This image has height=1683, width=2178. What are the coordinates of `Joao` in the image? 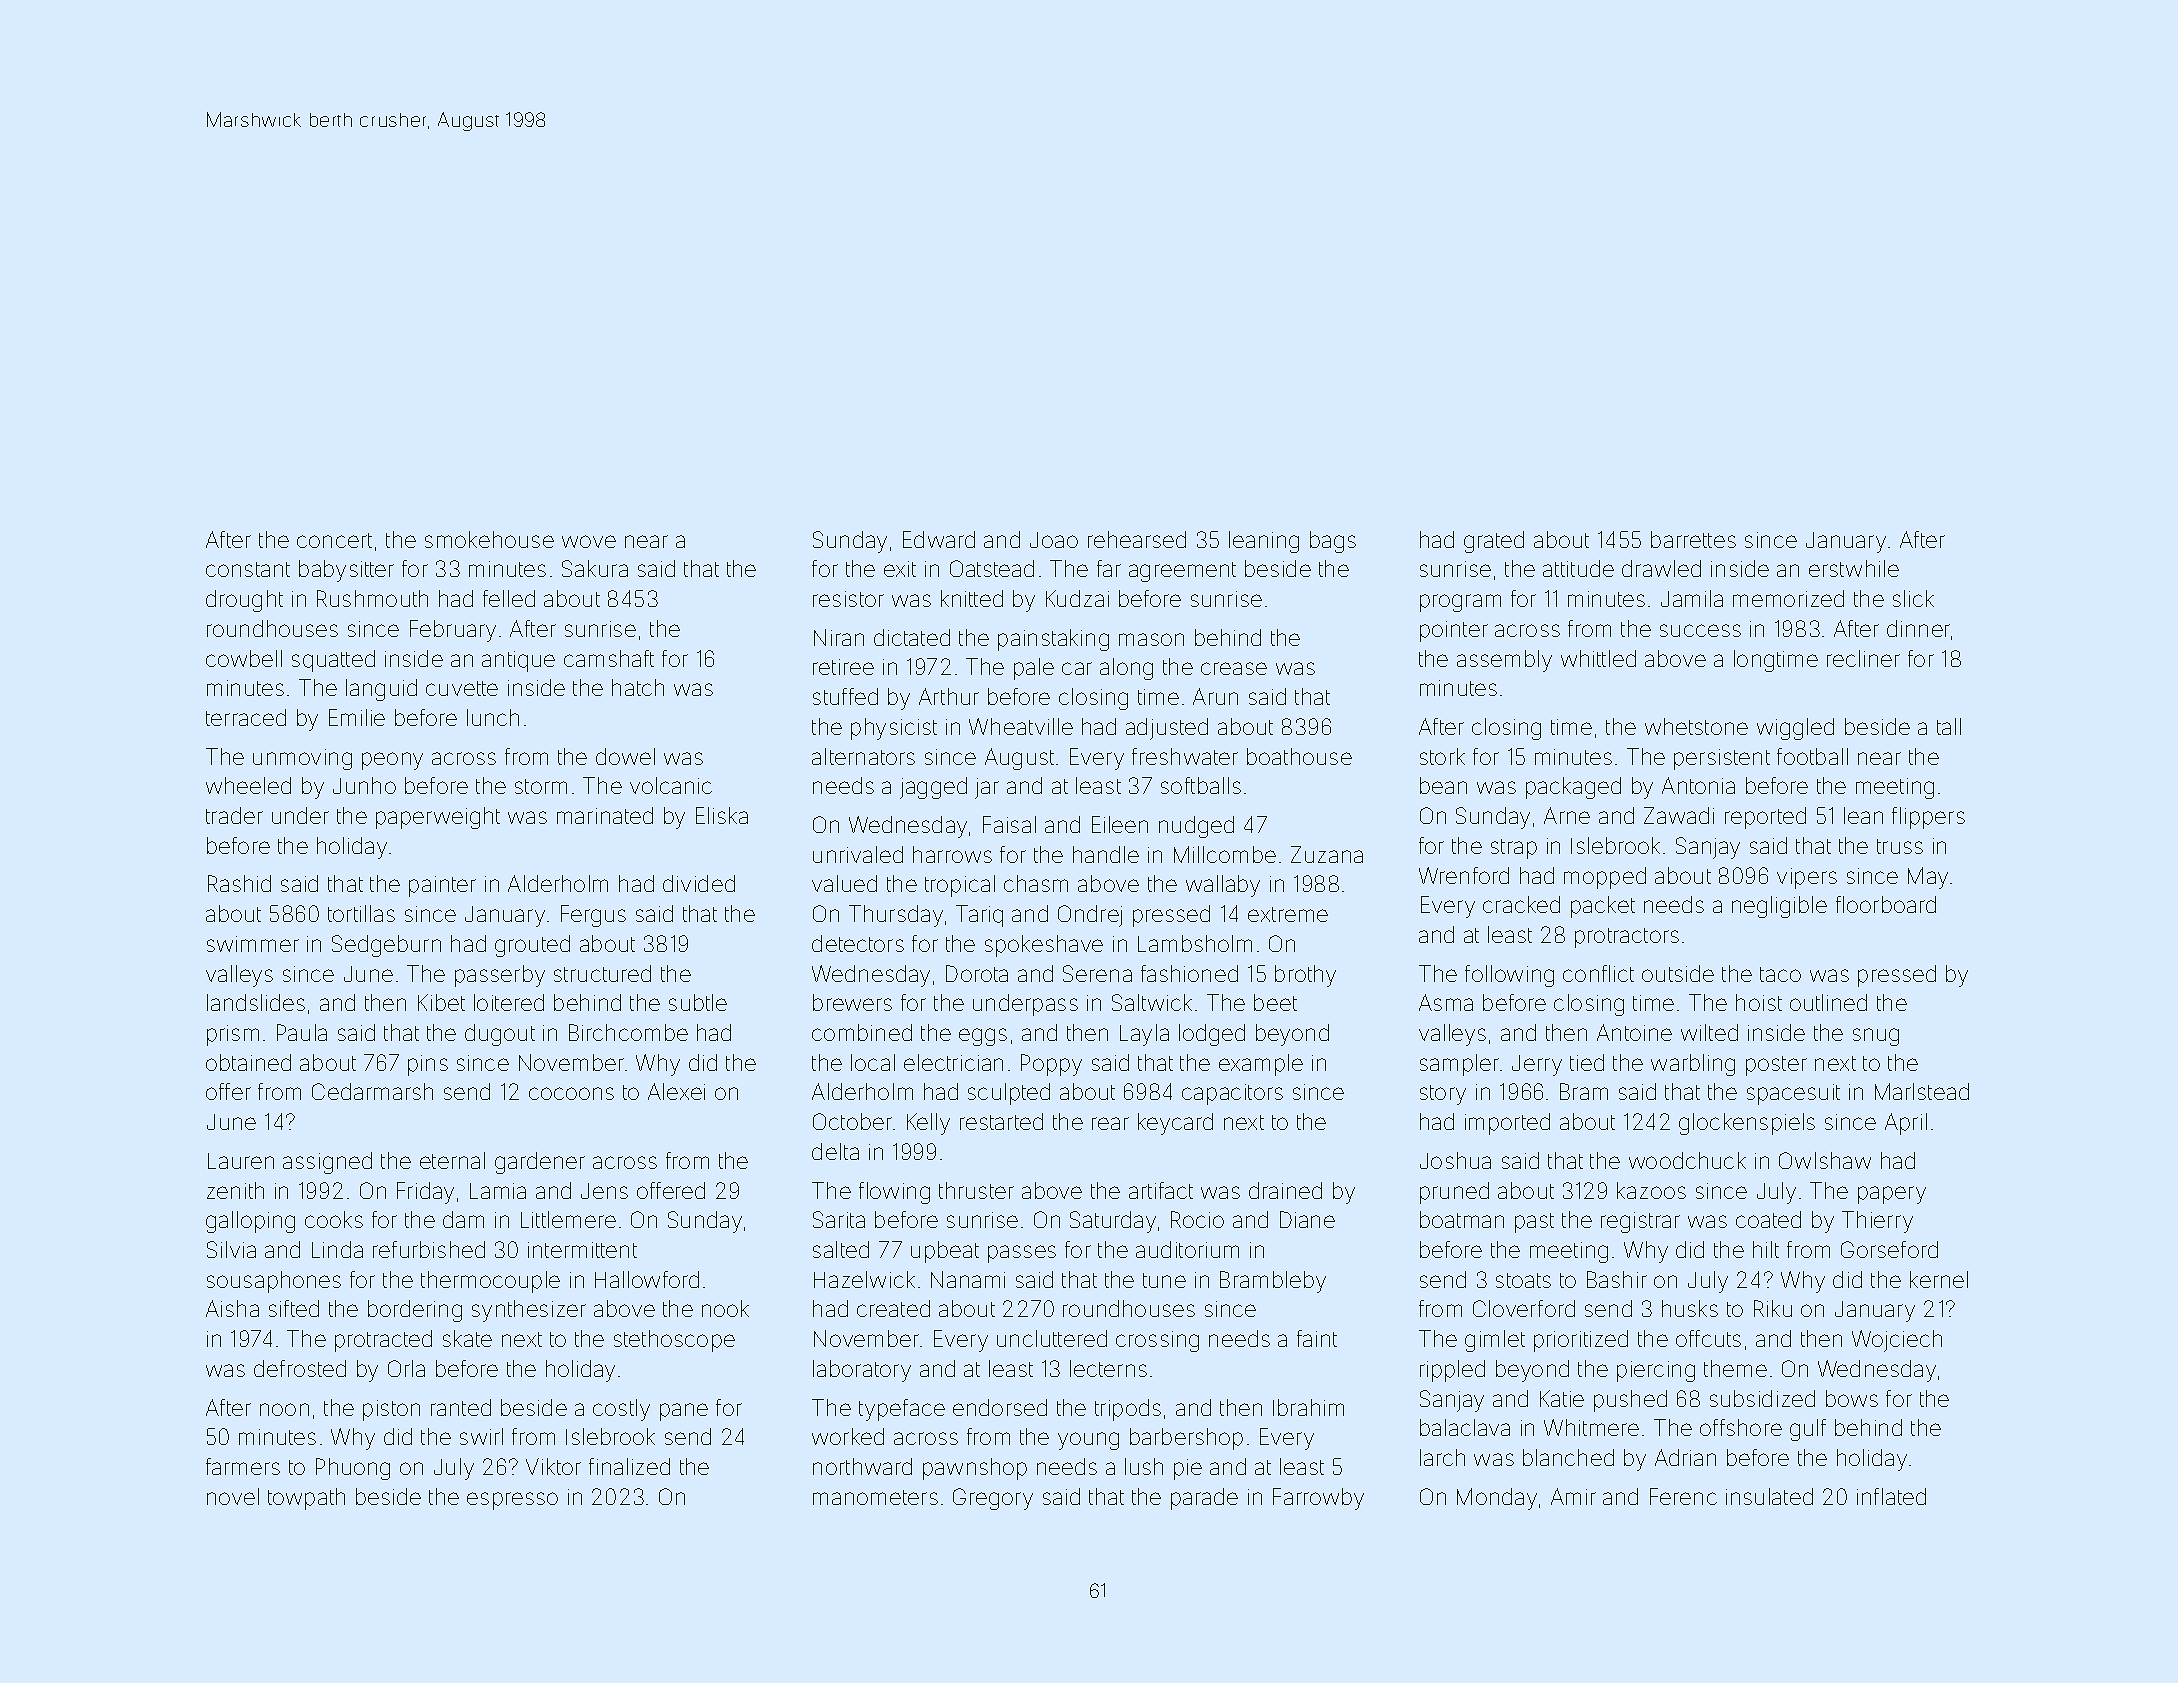 It's located at (1054, 540).
